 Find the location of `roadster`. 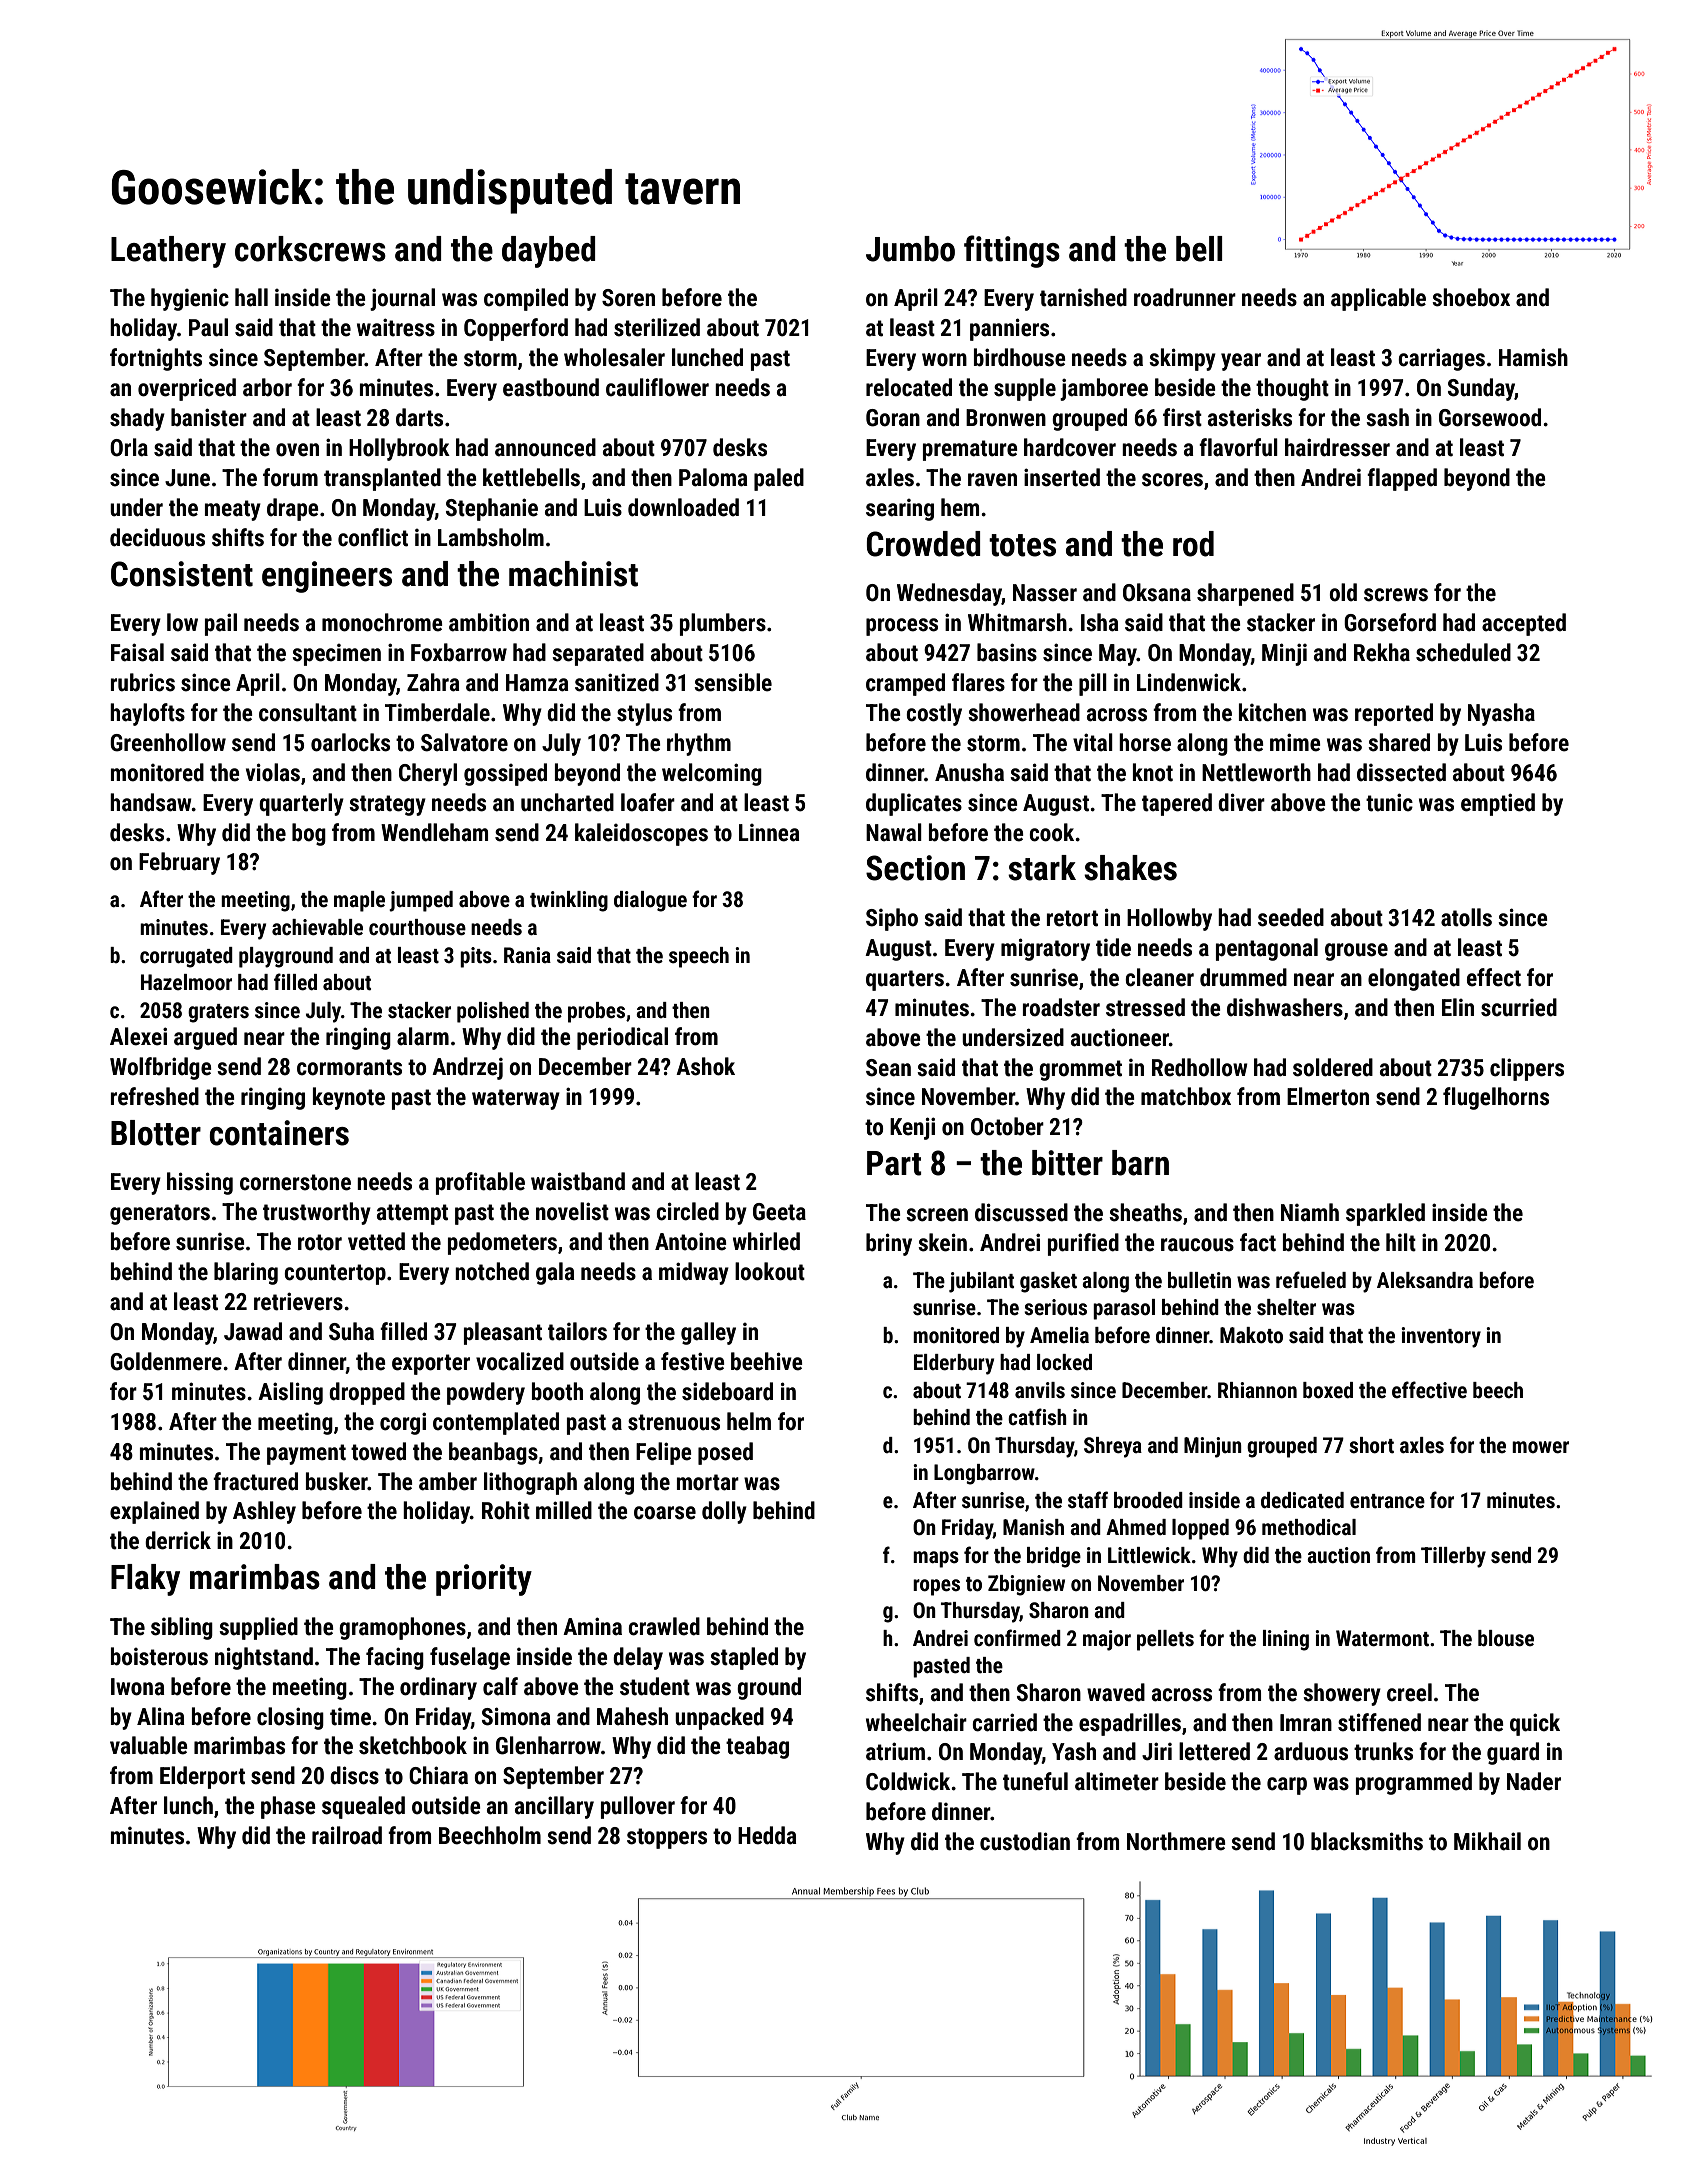

roadster is located at coordinates (1061, 1007).
